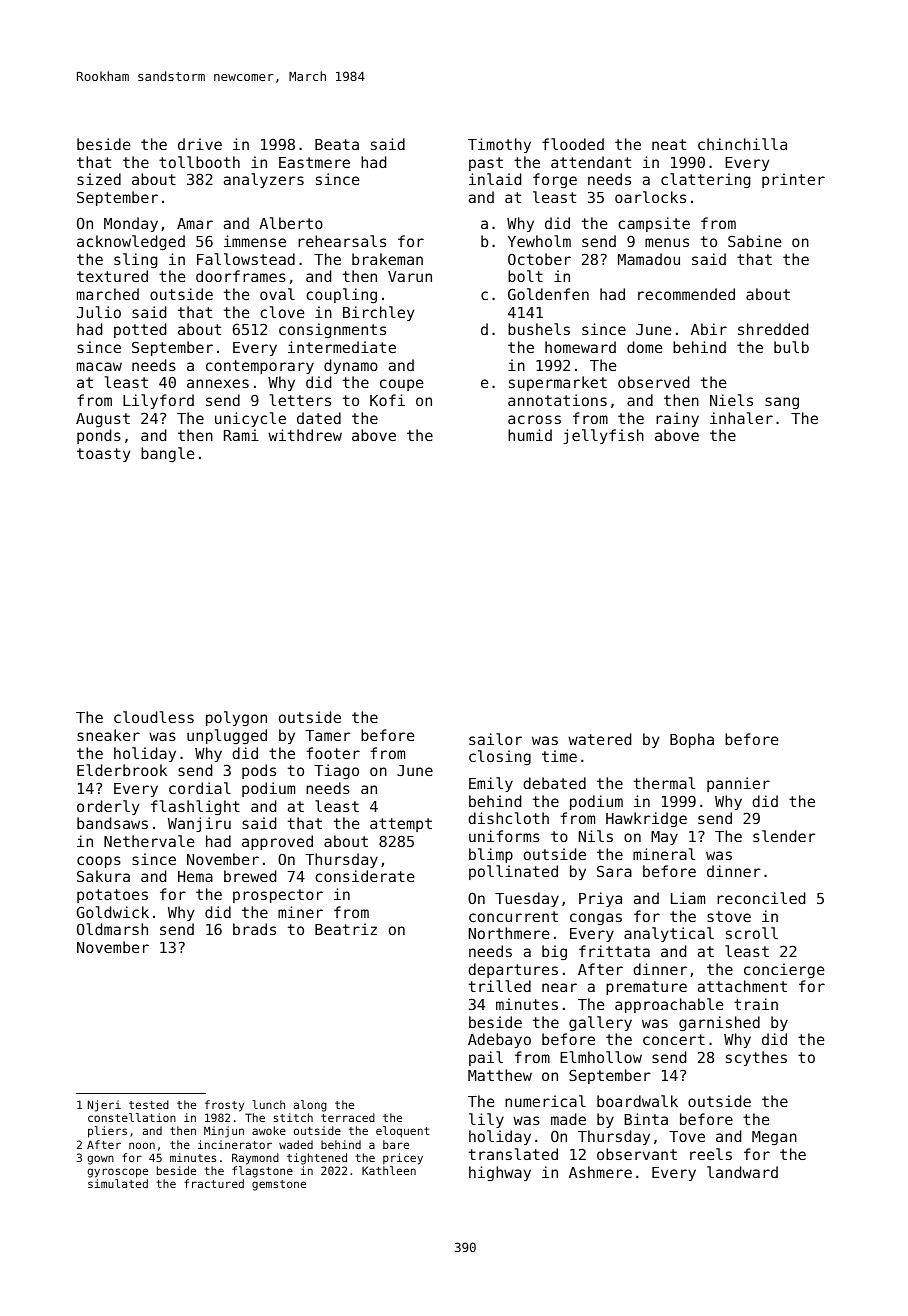  What do you see at coordinates (742, 1172) in the page?
I see `landward` at bounding box center [742, 1172].
